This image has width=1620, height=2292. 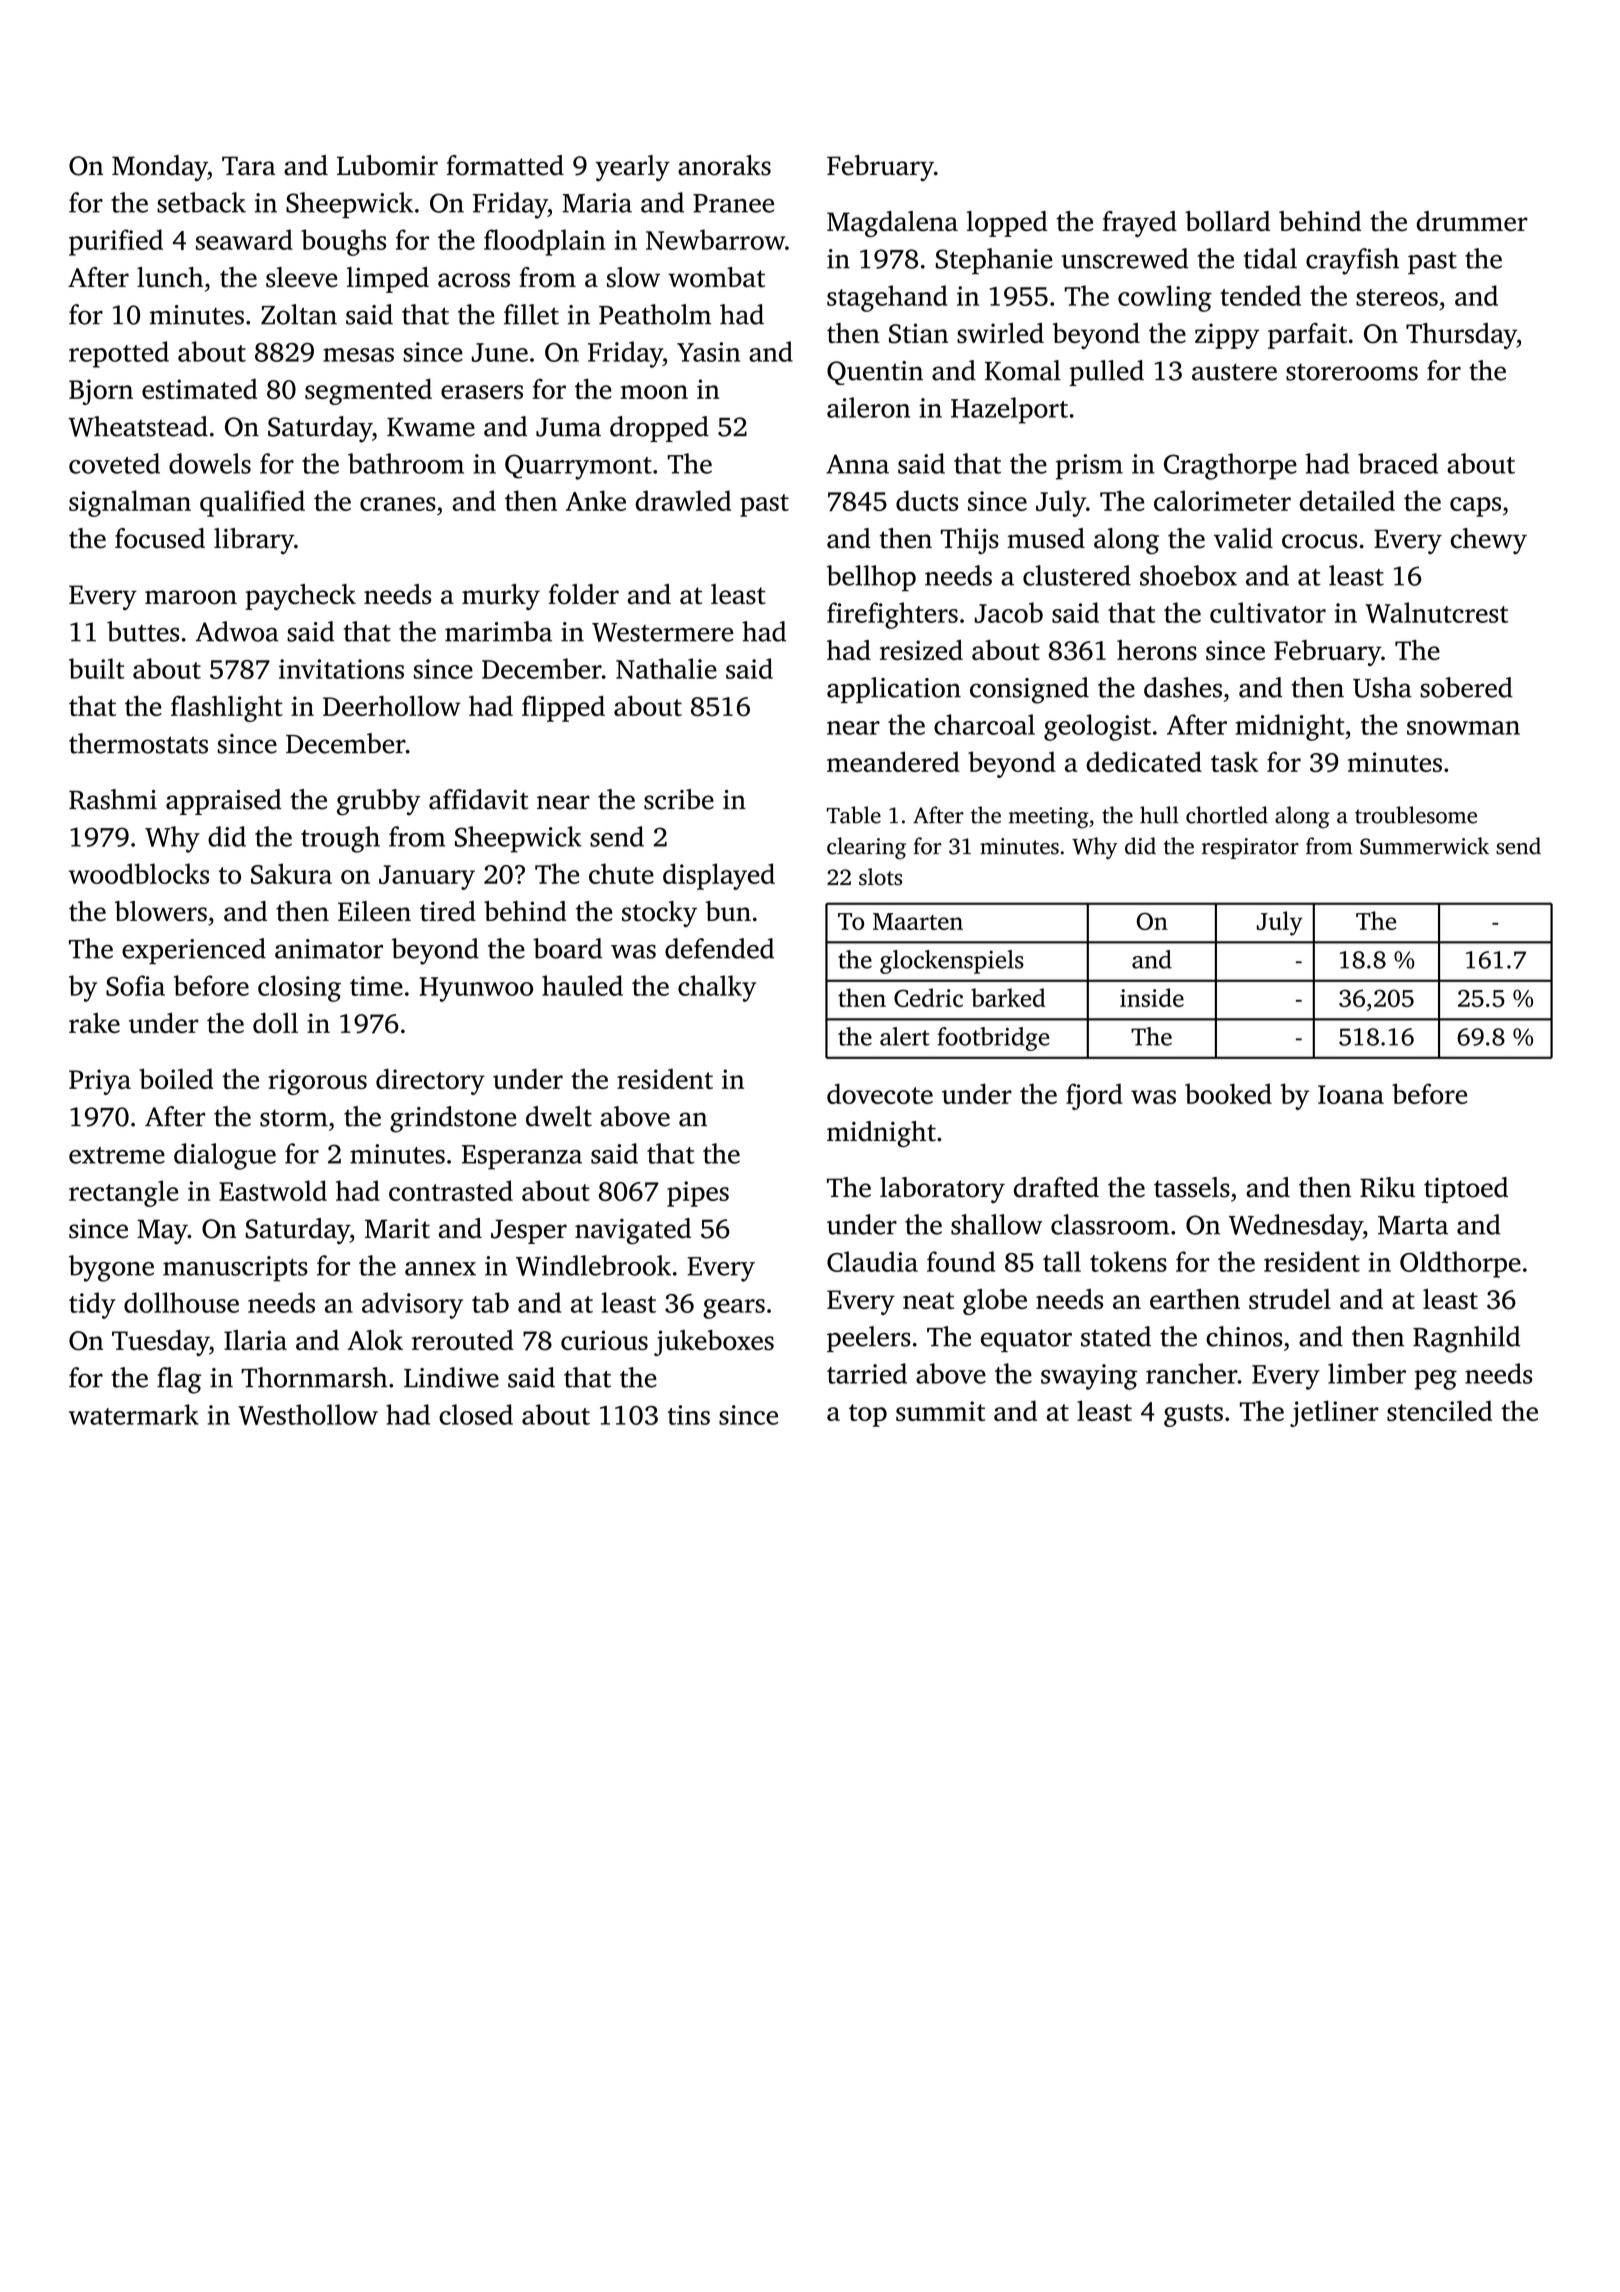 I want to click on chute, so click(x=621, y=873).
